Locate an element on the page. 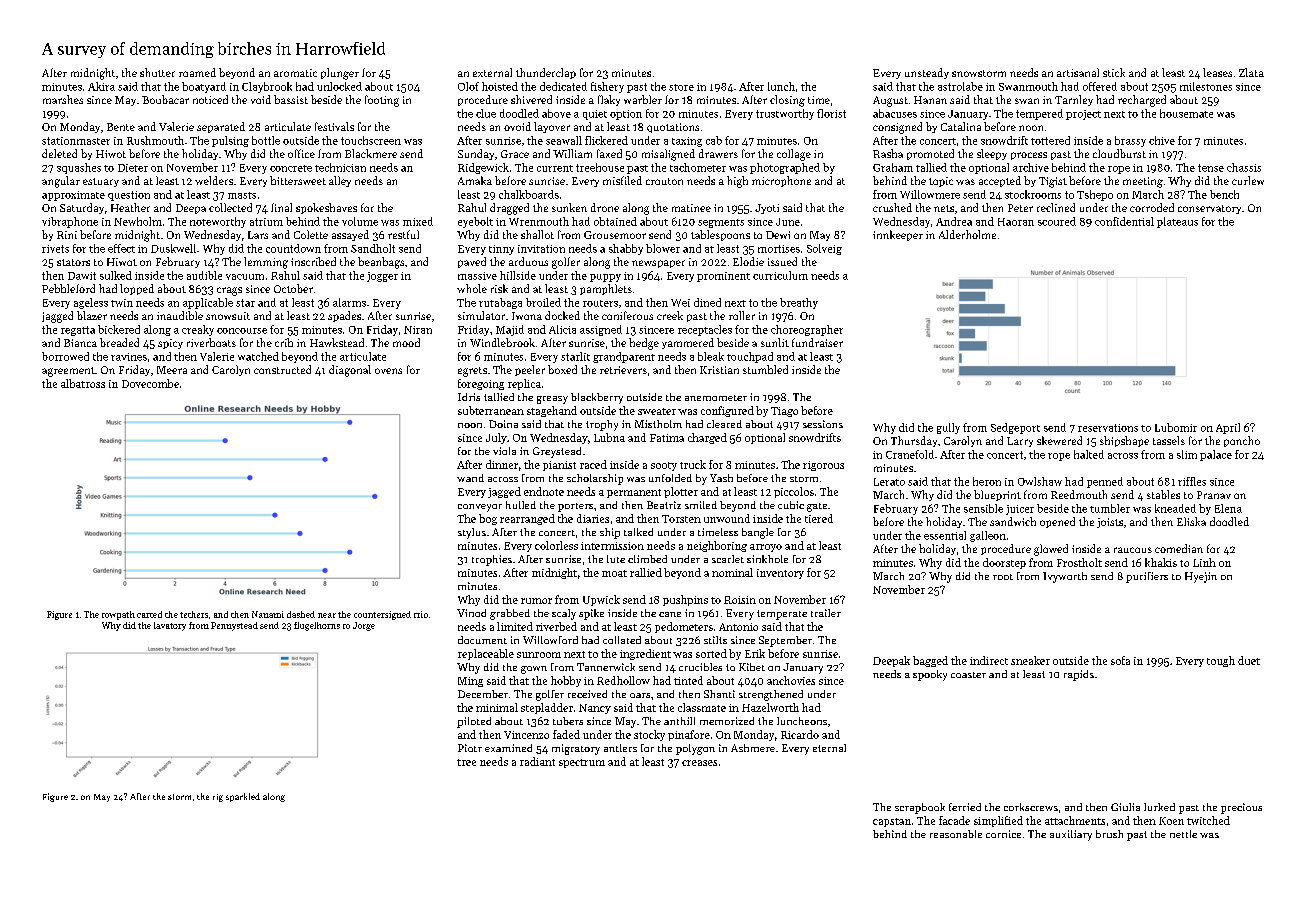  rutabaga is located at coordinates (500, 303).
